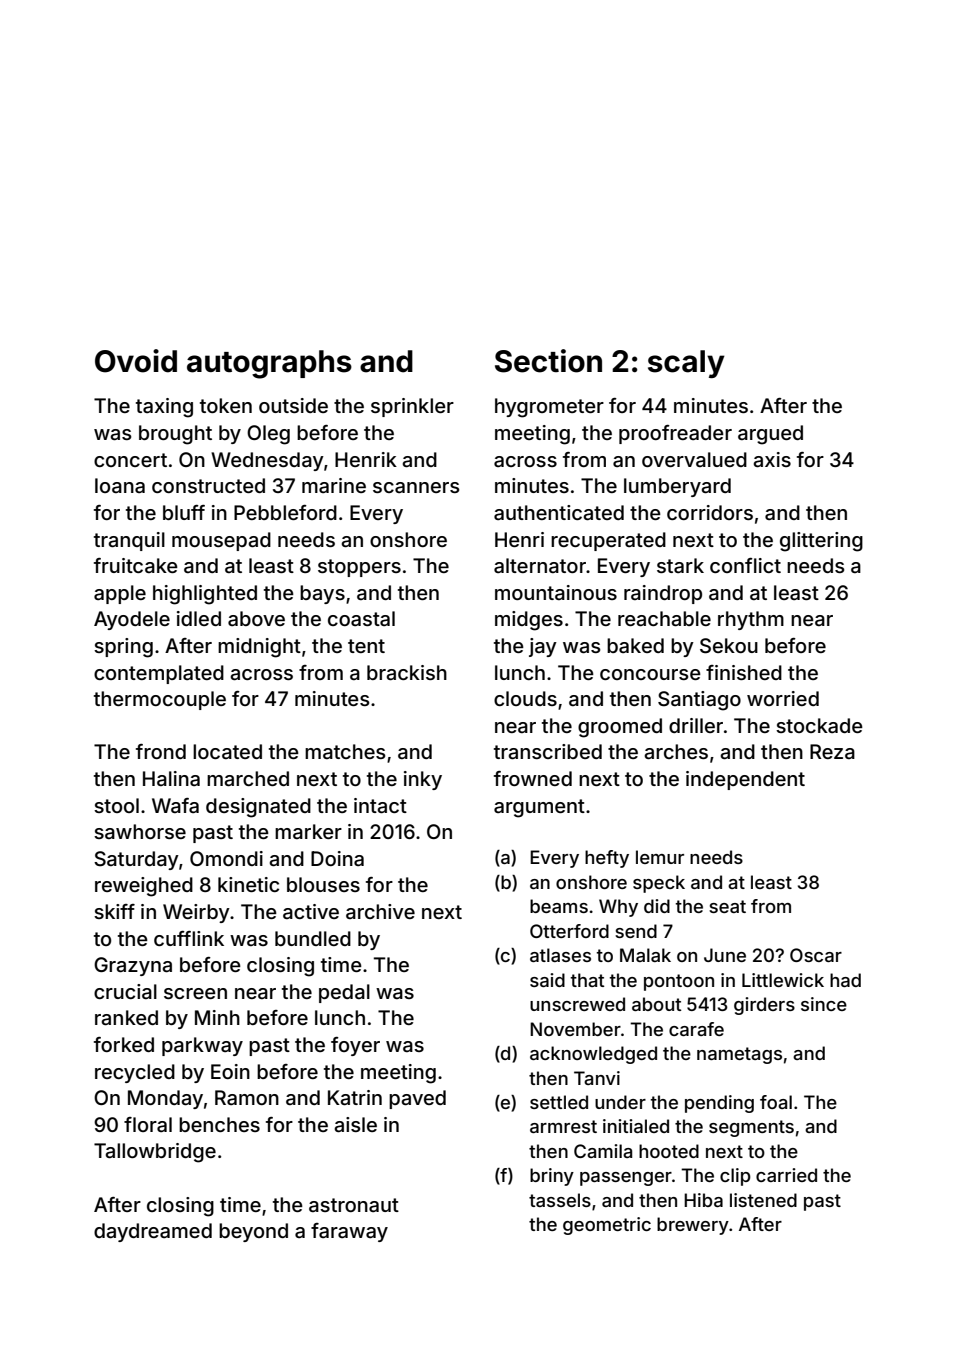 The height and width of the screenshot is (1361, 959). I want to click on Oscar, so click(816, 955).
